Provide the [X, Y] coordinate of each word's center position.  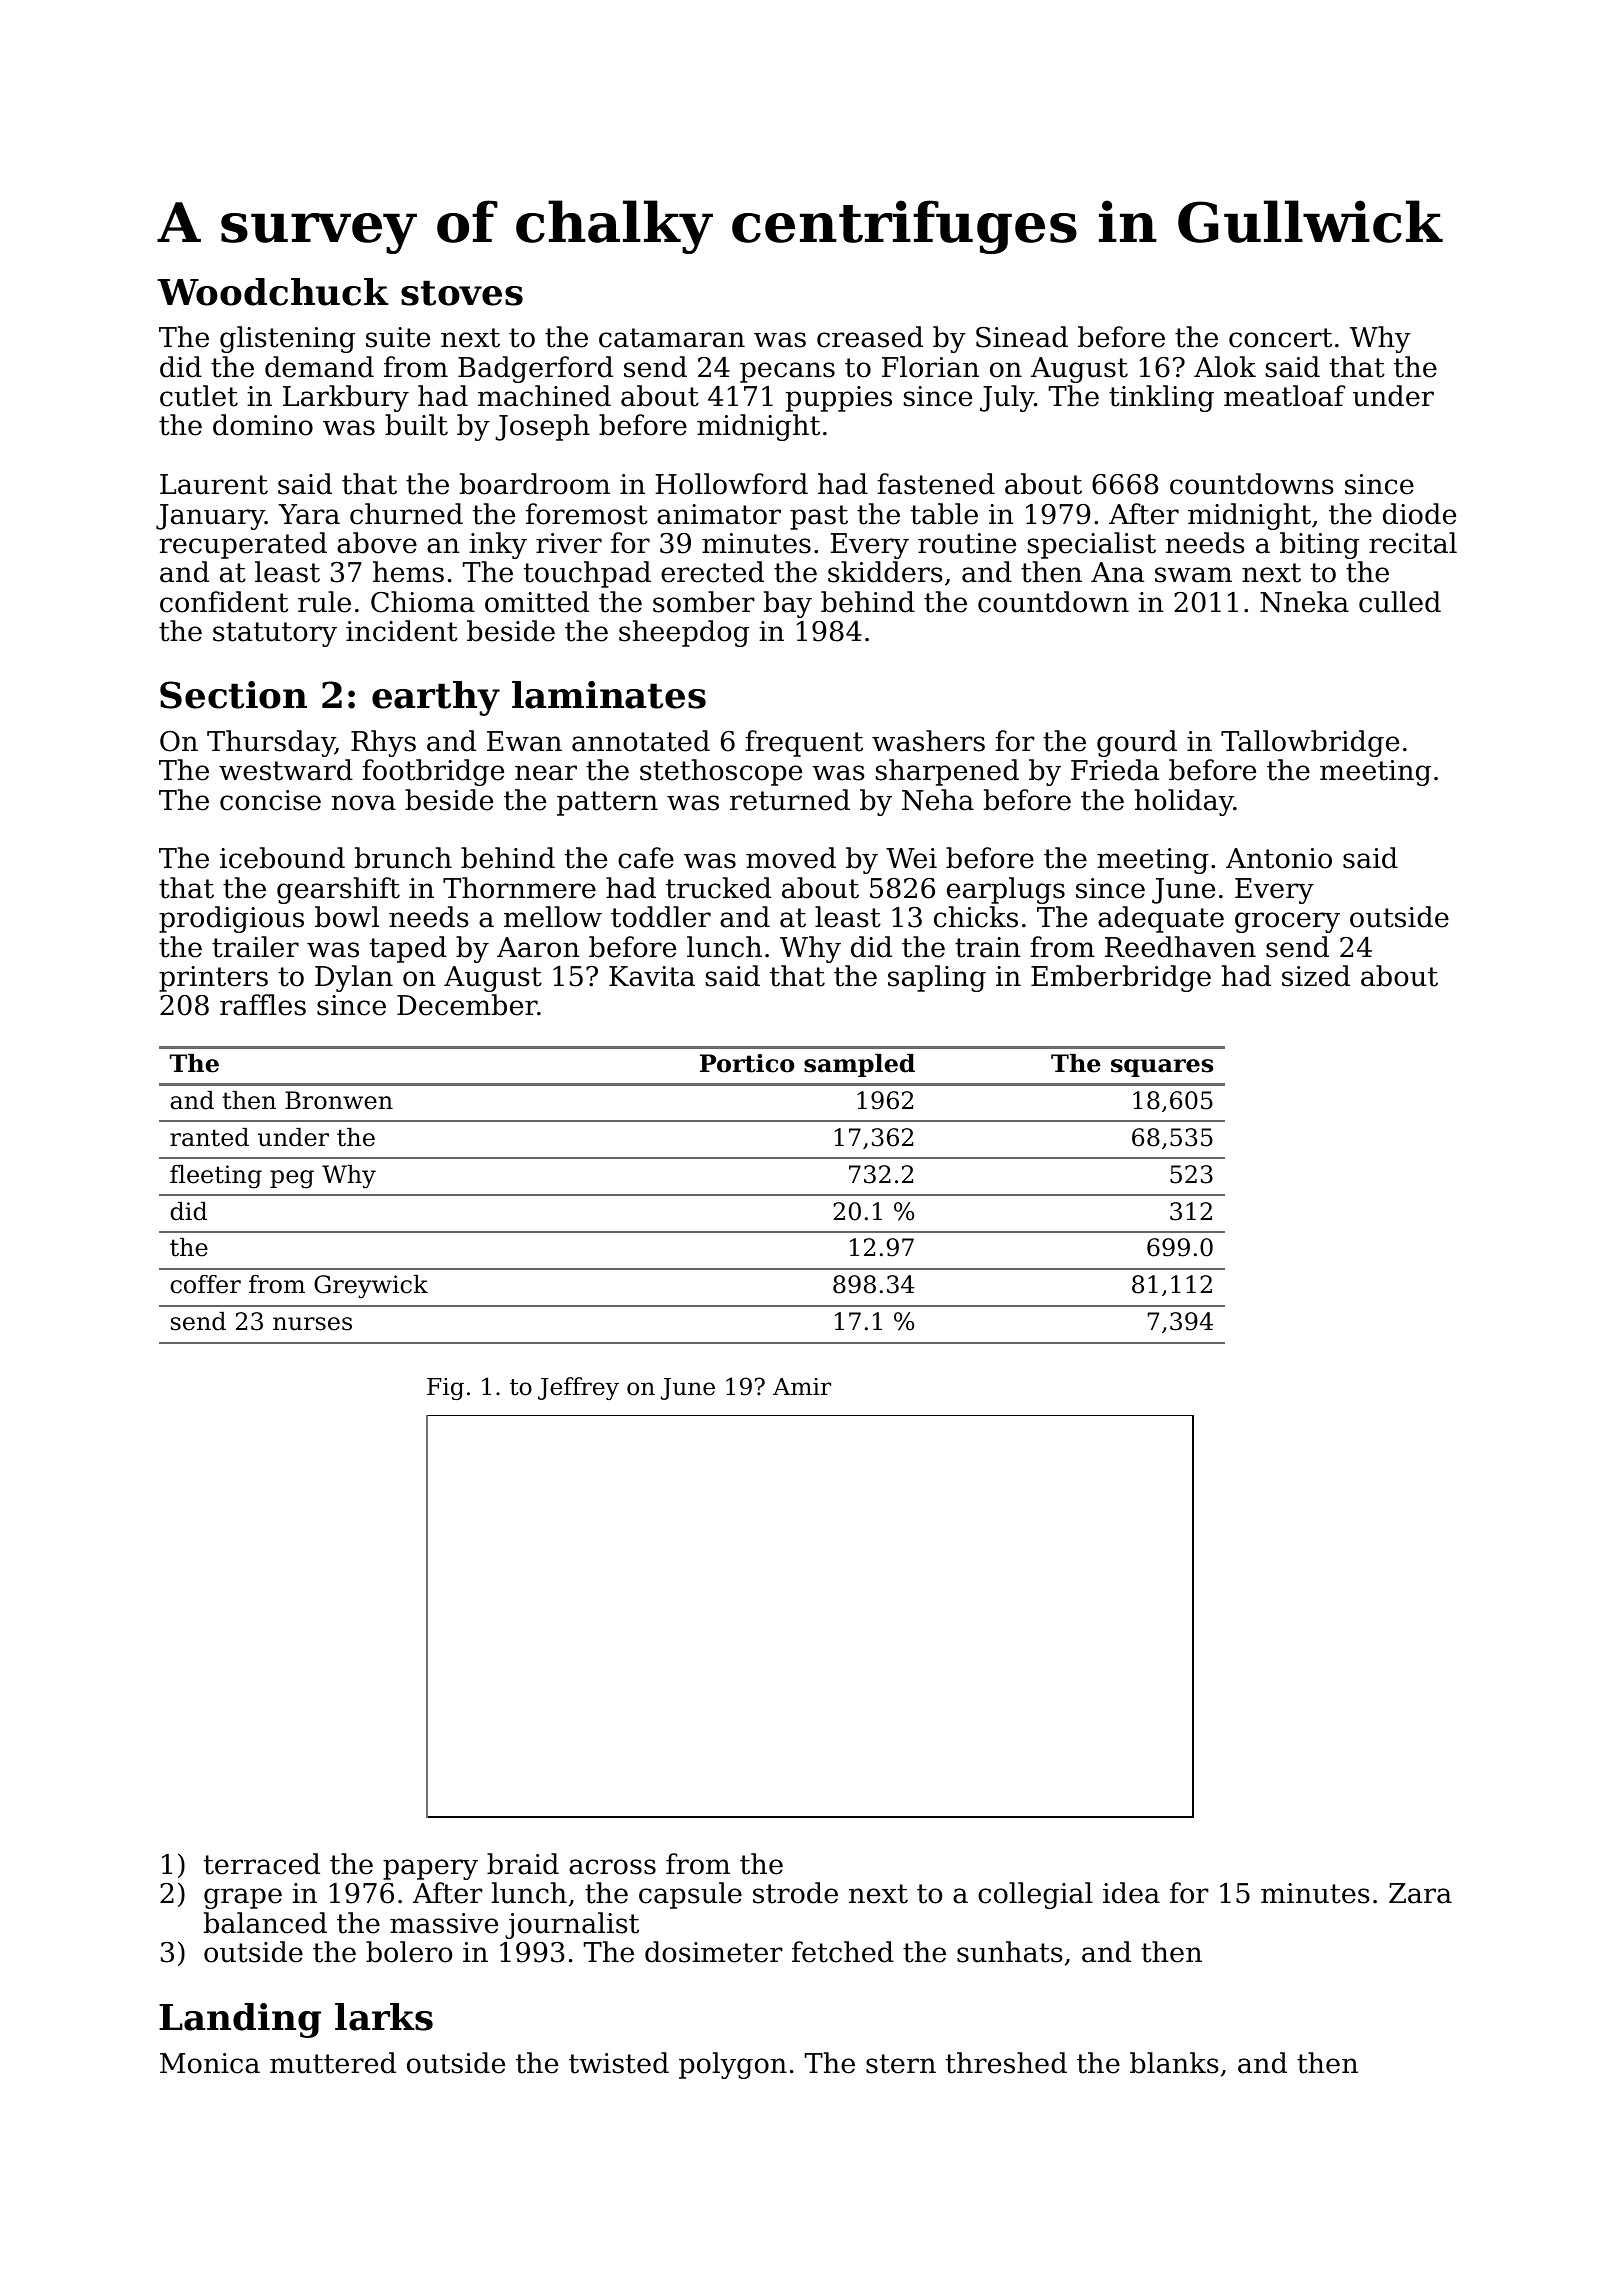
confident [224, 602]
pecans [787, 372]
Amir [802, 1386]
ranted [209, 1137]
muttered [333, 2063]
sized [1316, 976]
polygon [733, 2065]
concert [1280, 338]
